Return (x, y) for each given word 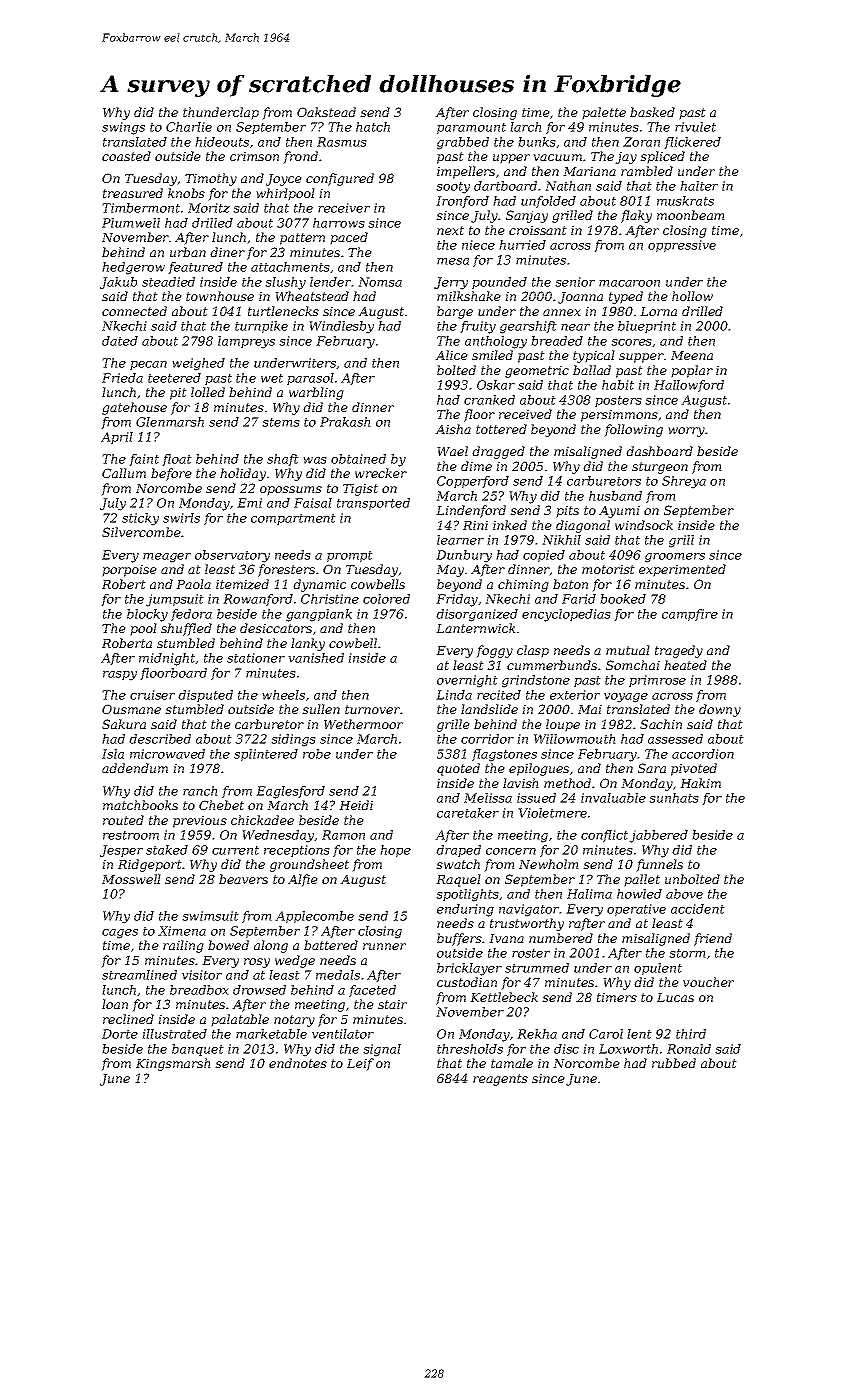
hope (395, 851)
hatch (373, 127)
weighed (198, 364)
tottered (501, 429)
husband (615, 496)
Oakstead (326, 112)
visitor (202, 975)
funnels (659, 865)
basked (652, 112)
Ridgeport (150, 865)
